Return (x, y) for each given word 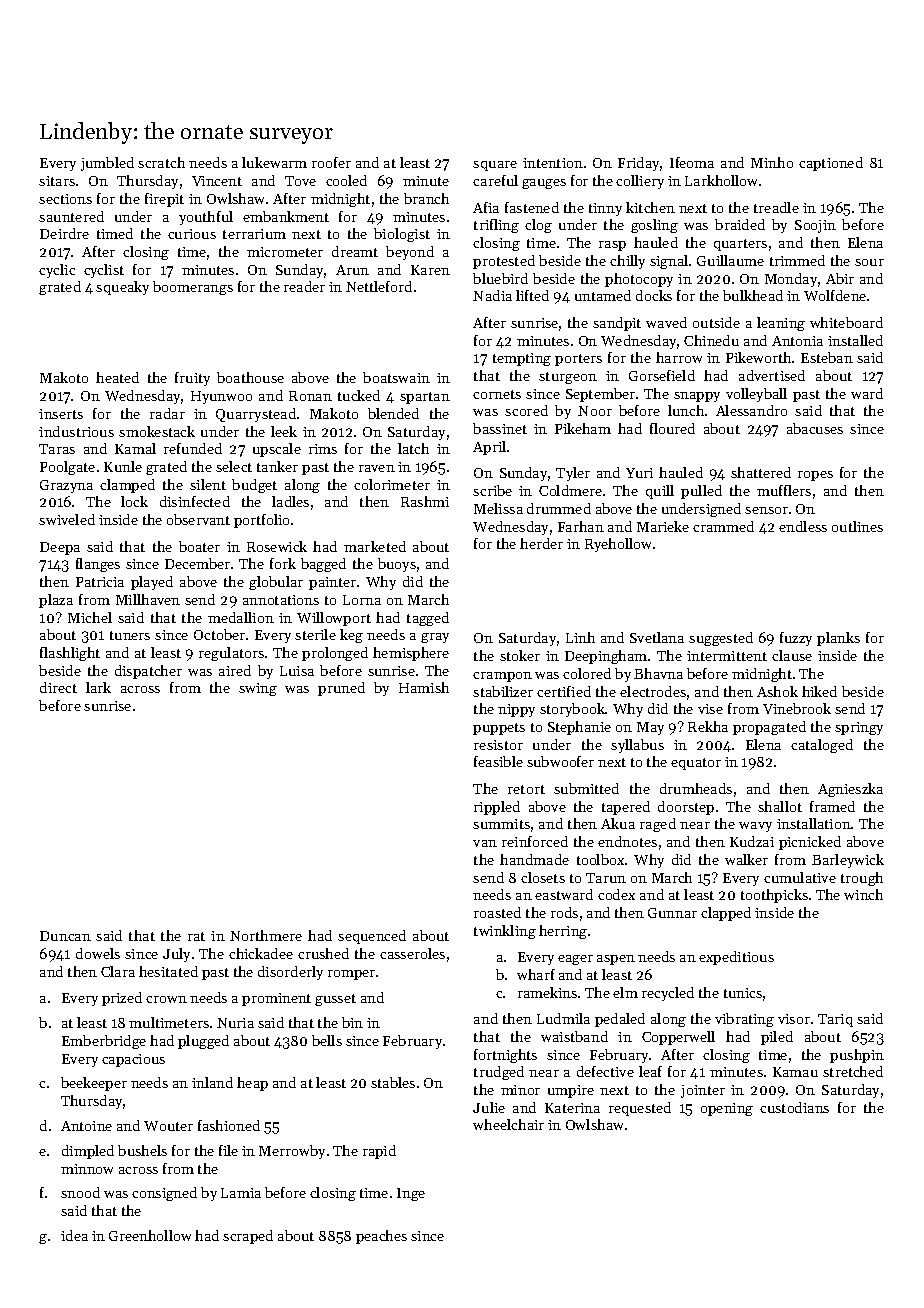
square (495, 166)
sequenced (372, 937)
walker (746, 859)
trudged (499, 1073)
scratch (161, 162)
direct (58, 687)
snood (80, 1192)
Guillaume (730, 260)
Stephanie (579, 728)
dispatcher (148, 672)
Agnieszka (850, 790)
